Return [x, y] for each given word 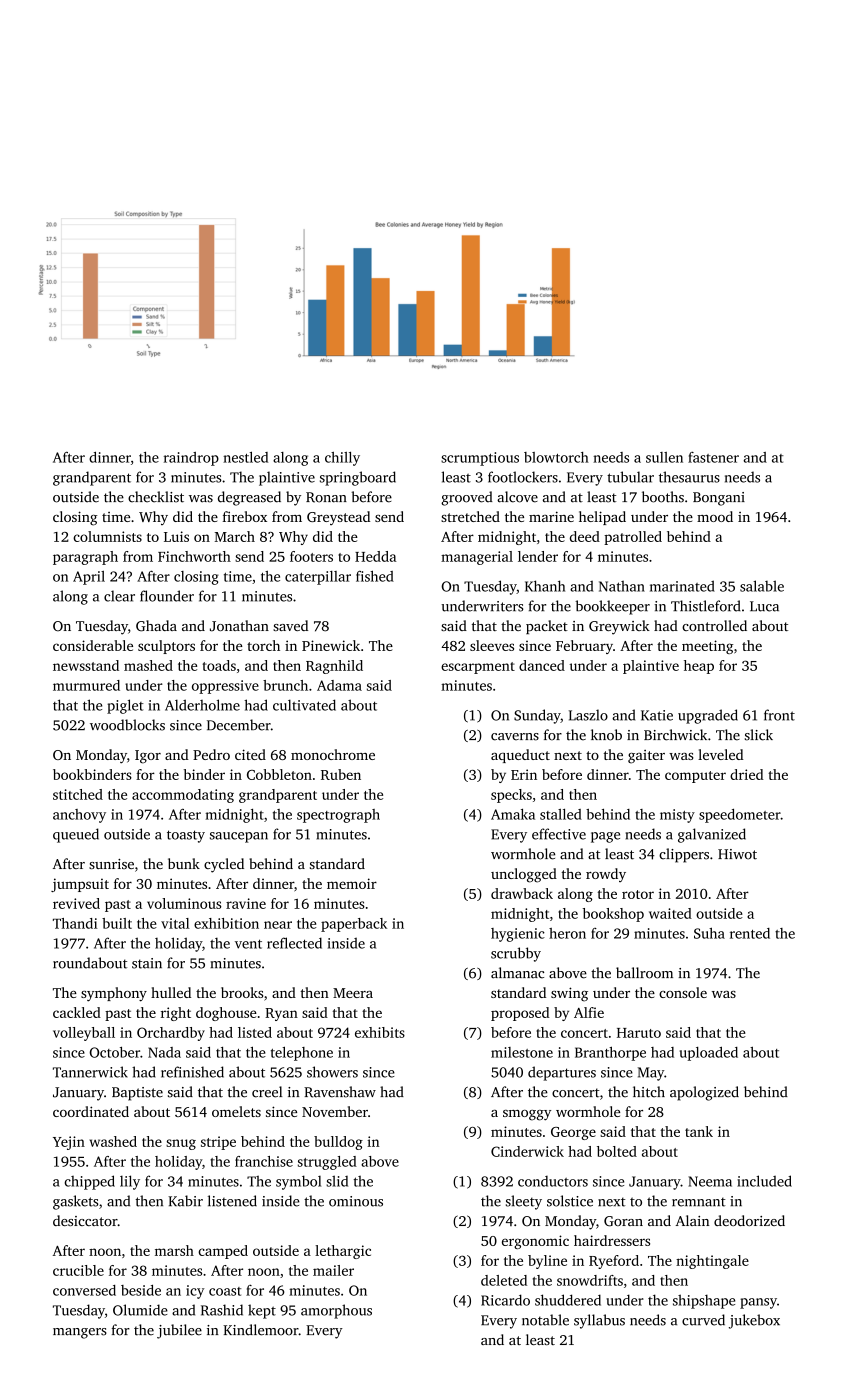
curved [703, 1320]
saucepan [239, 837]
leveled [721, 754]
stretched [470, 516]
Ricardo [505, 1300]
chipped [89, 1182]
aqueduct [520, 756]
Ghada [156, 626]
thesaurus [689, 477]
